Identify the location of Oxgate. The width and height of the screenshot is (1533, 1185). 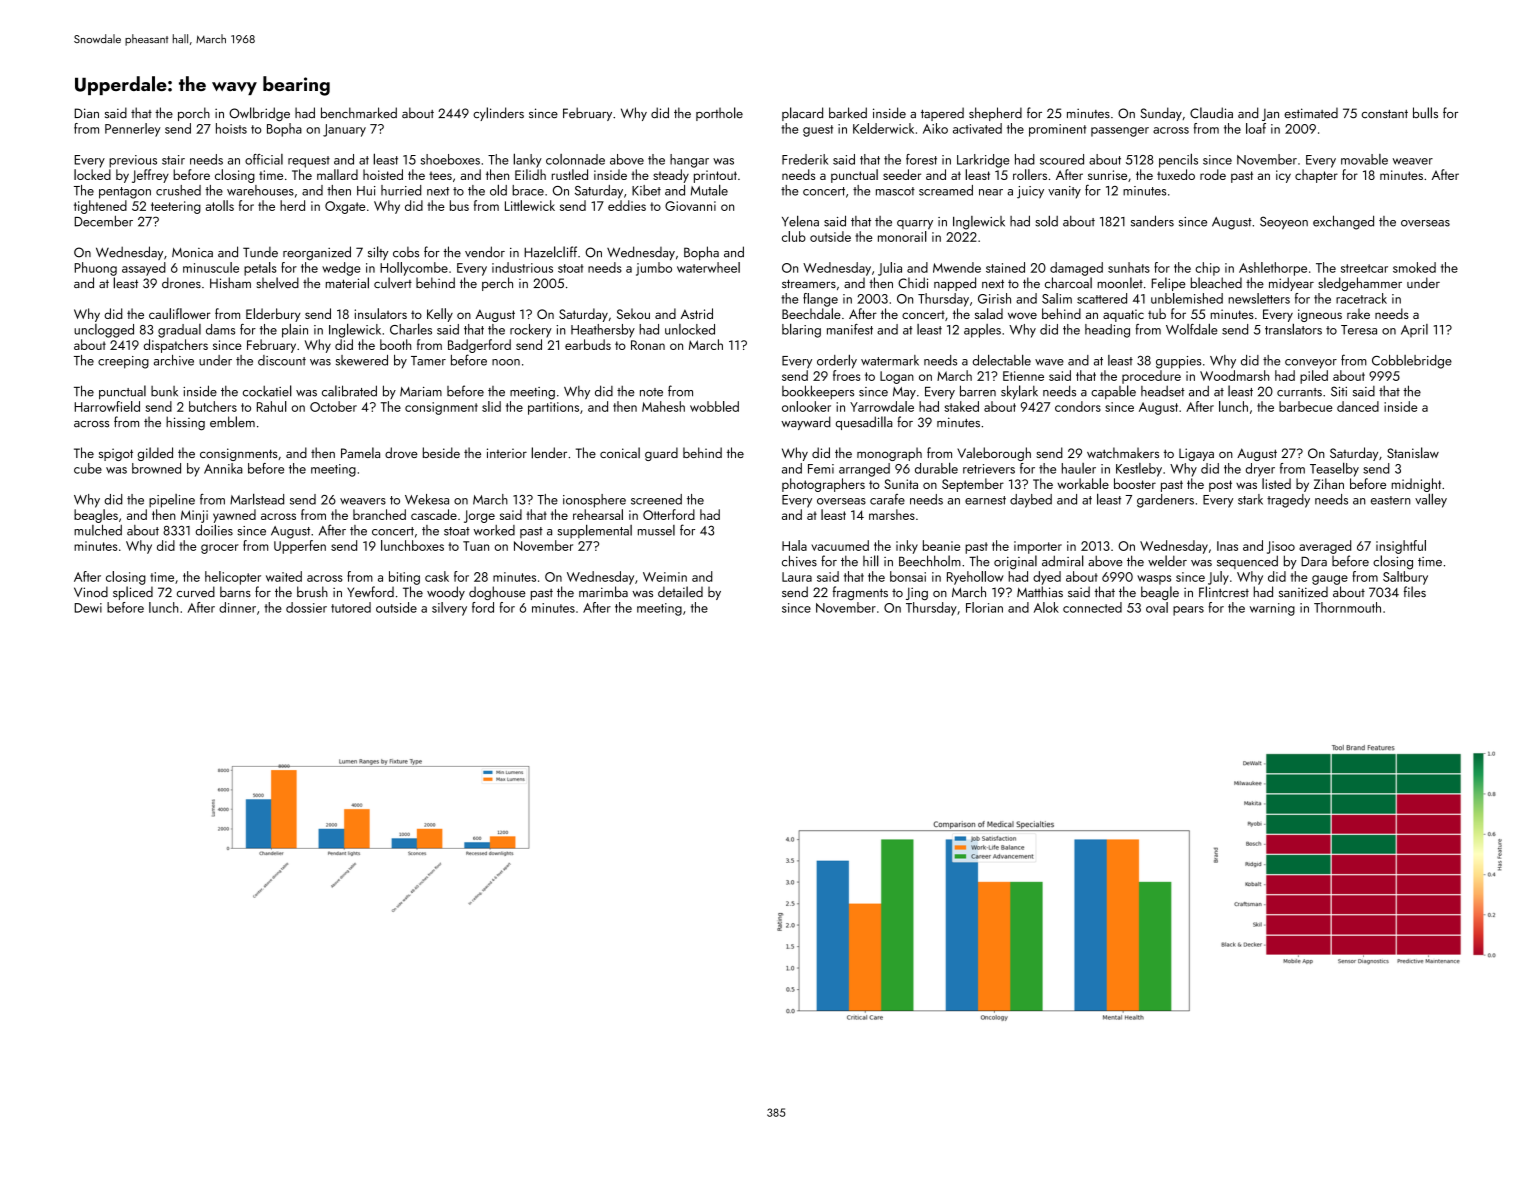
(345, 207).
